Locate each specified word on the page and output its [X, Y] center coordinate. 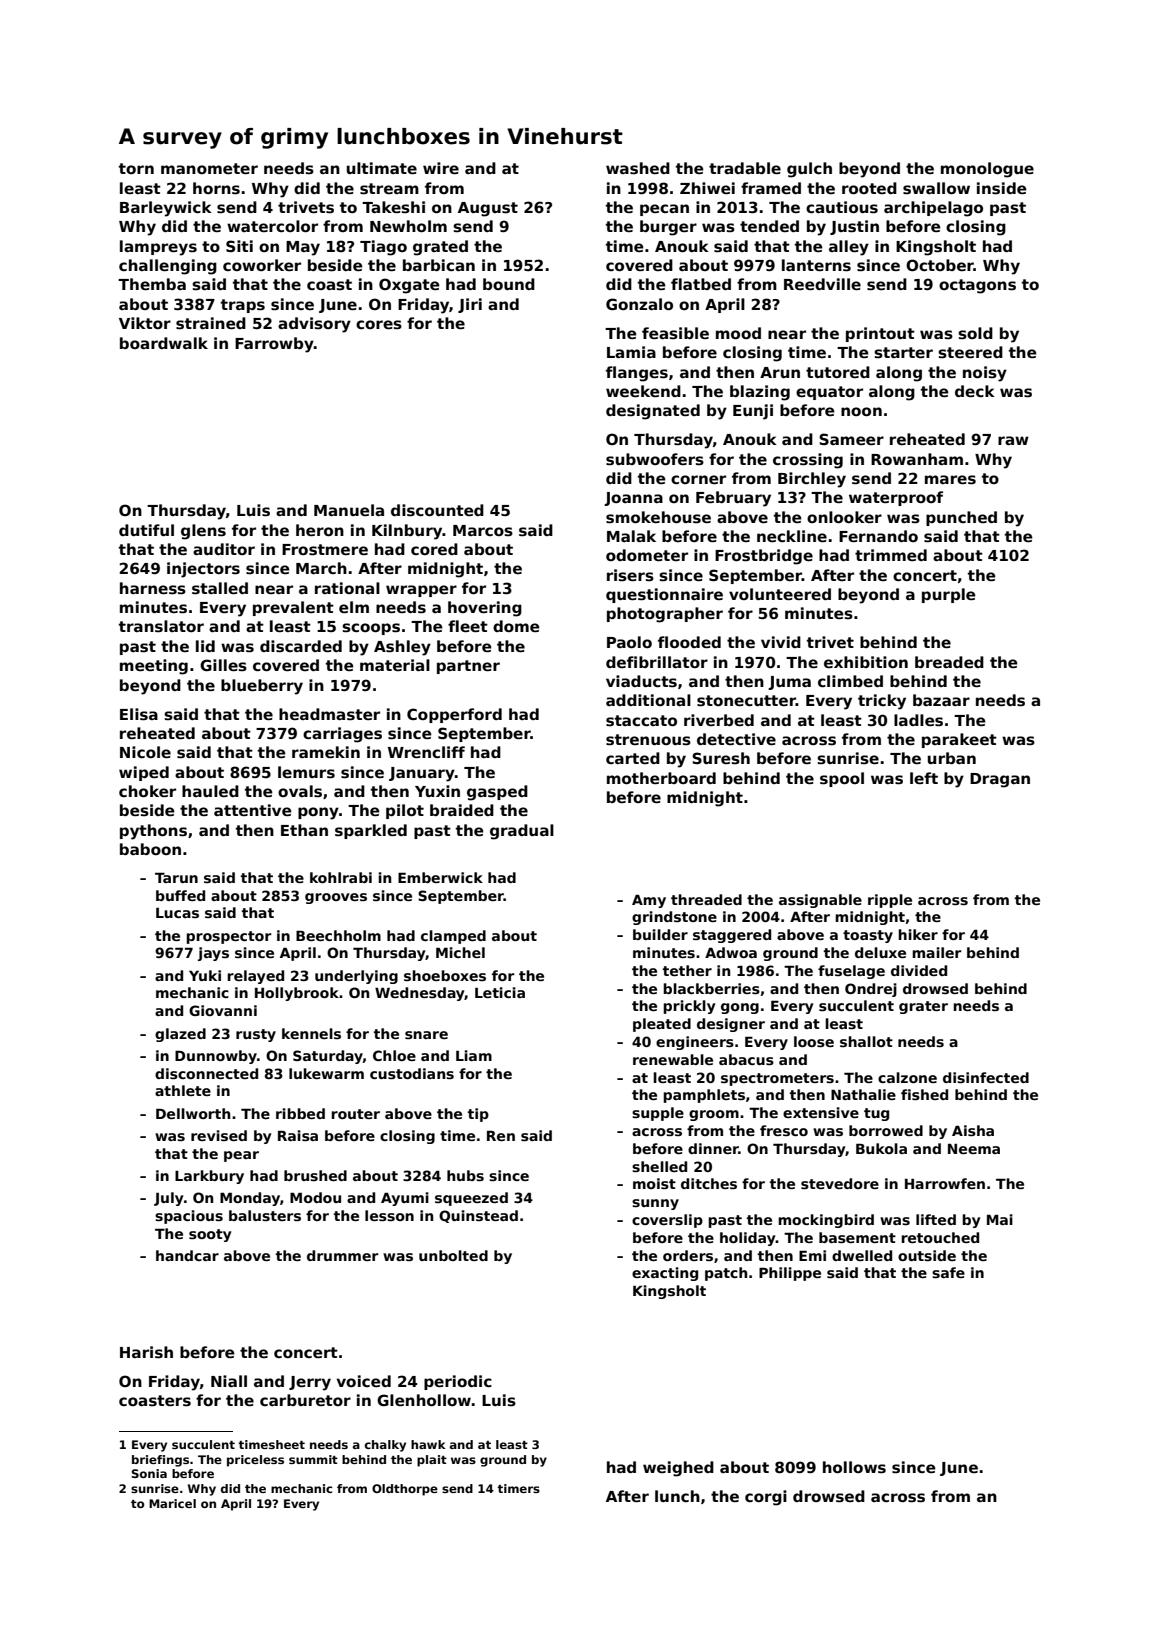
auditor [224, 549]
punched [961, 518]
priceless [255, 1461]
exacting [665, 1274]
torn [136, 168]
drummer [342, 1255]
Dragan [1000, 780]
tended [769, 226]
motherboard [661, 778]
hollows [854, 1467]
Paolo [629, 642]
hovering [485, 609]
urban [952, 758]
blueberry [262, 687]
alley [849, 248]
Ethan [304, 830]
